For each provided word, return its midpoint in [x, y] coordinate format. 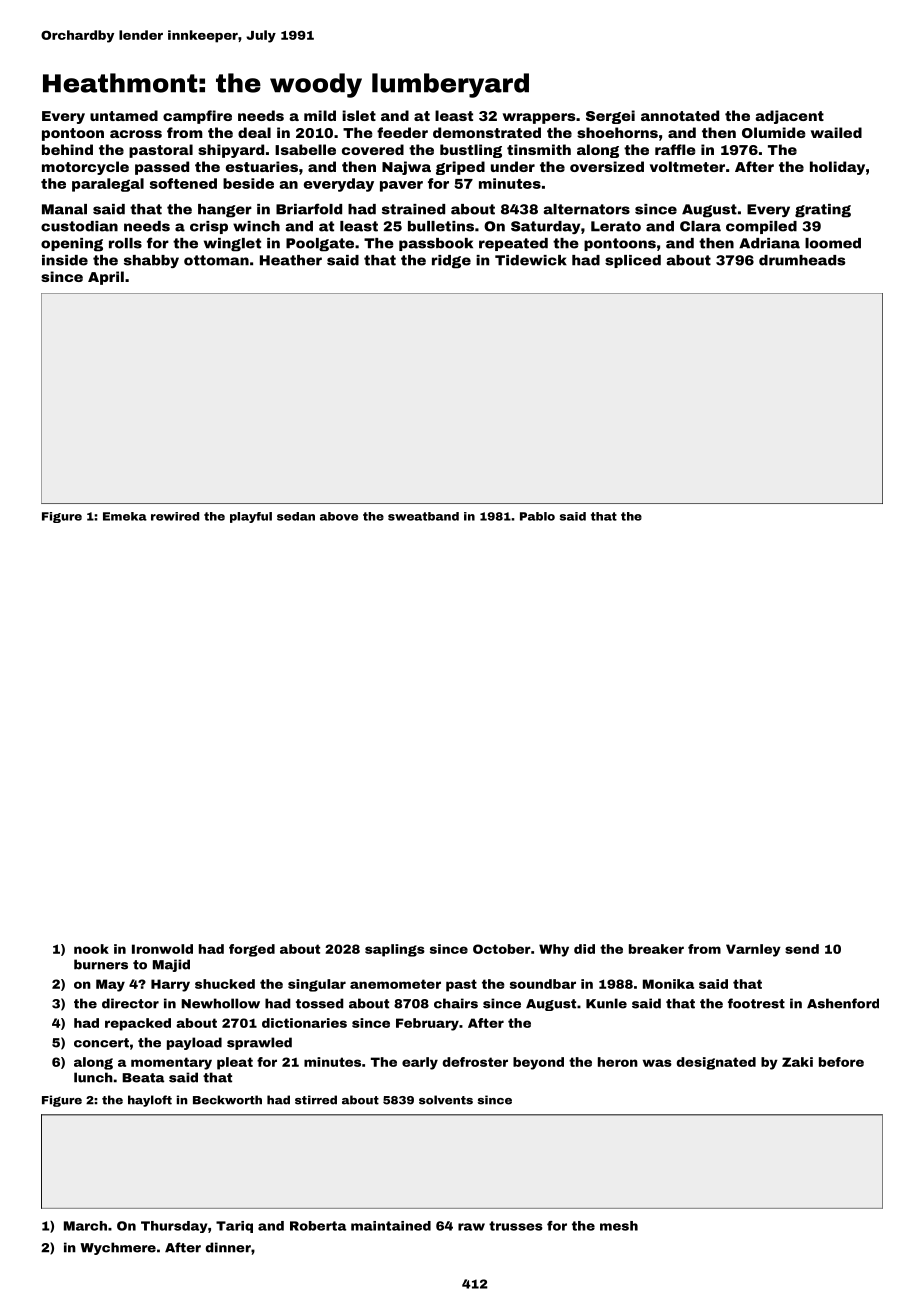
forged [252, 950]
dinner [228, 1247]
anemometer [395, 984]
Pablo [537, 516]
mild [320, 115]
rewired [175, 516]
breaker [656, 949]
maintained [391, 1226]
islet [359, 115]
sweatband [423, 516]
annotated [680, 115]
